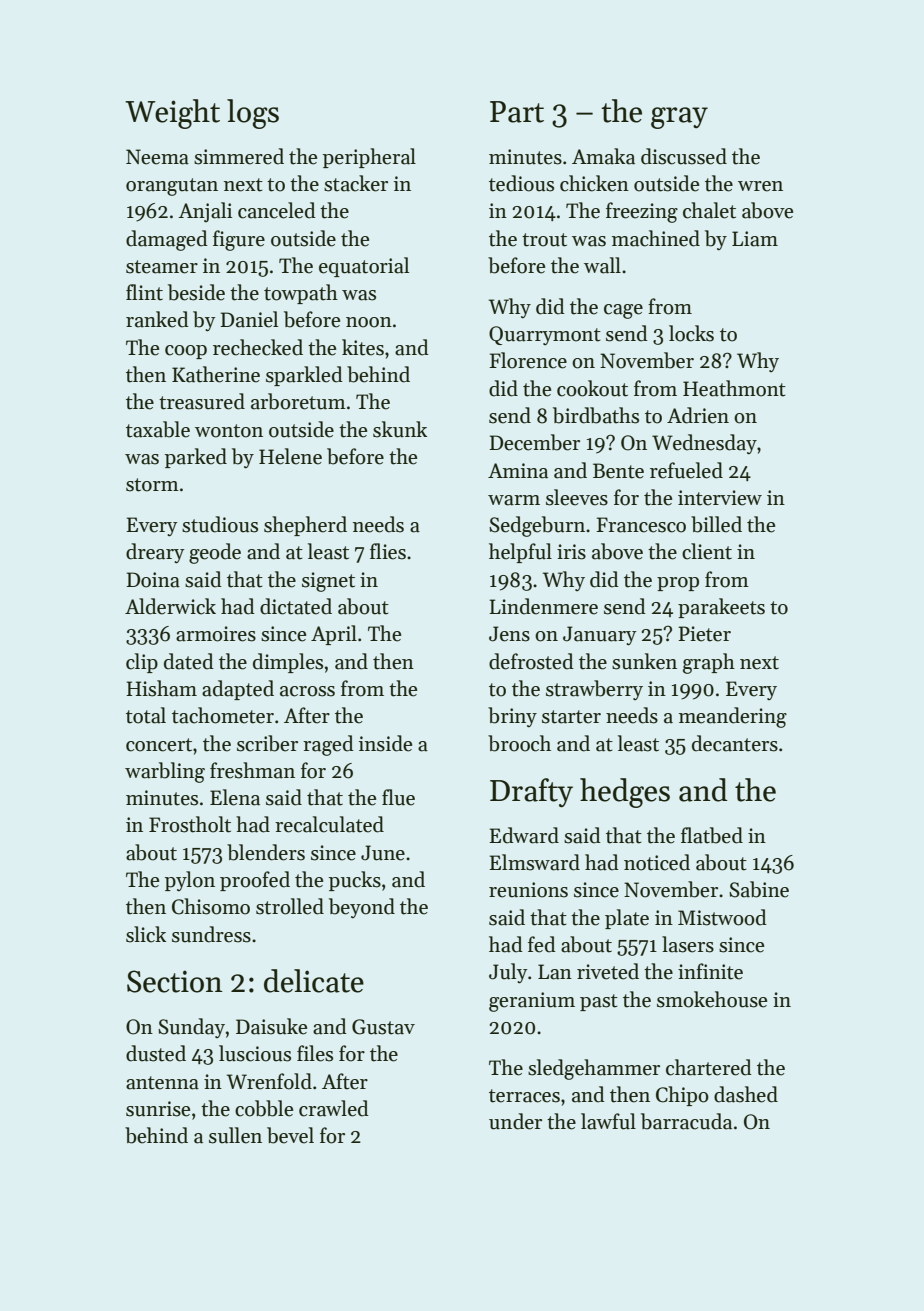 This screenshot has width=924, height=1311. I want to click on gray, so click(679, 118).
